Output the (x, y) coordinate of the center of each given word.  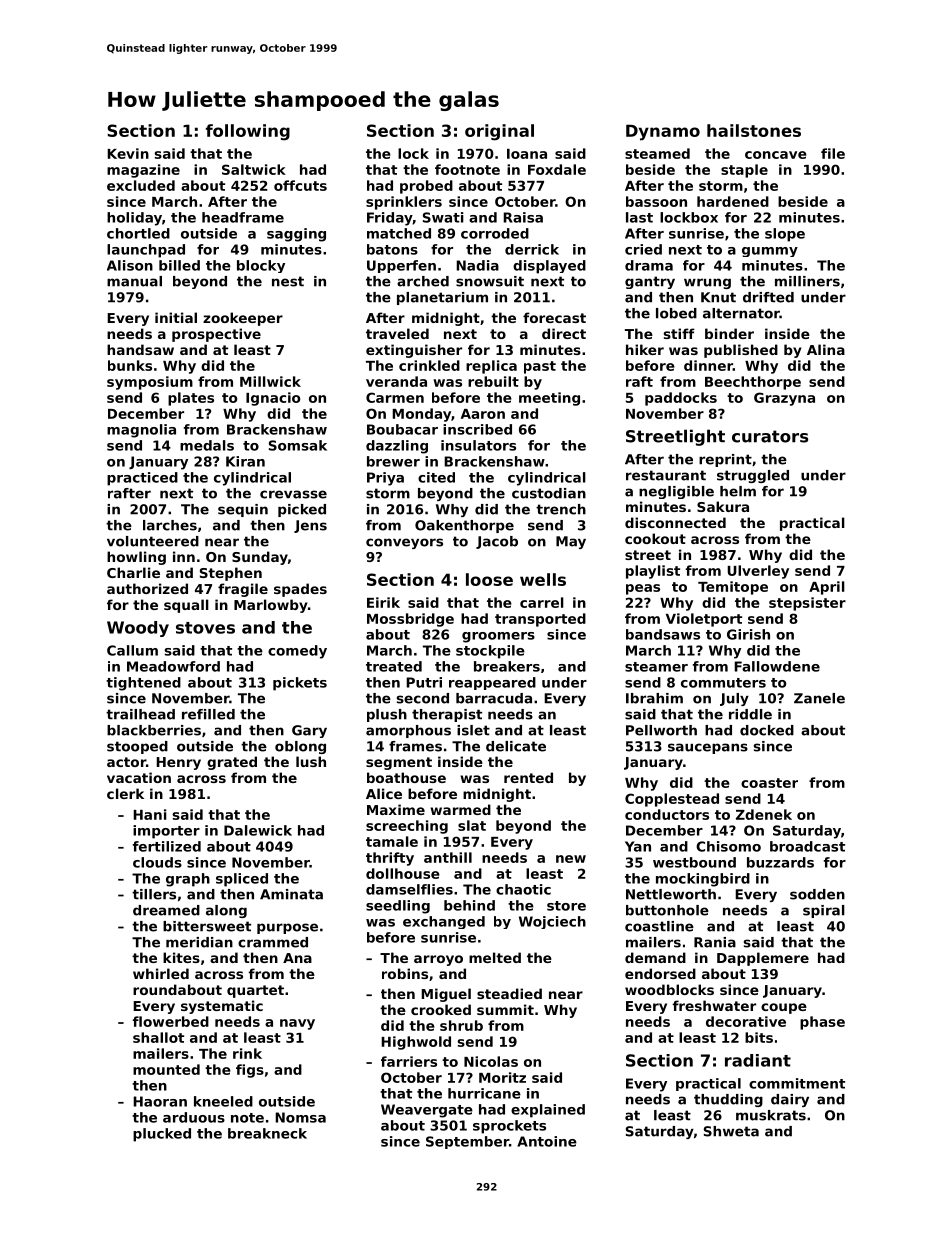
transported (540, 620)
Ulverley (758, 572)
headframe (243, 217)
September (467, 1142)
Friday (390, 219)
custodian (549, 493)
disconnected (675, 522)
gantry (650, 282)
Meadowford (173, 666)
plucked (162, 1135)
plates (191, 399)
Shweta (731, 1131)
